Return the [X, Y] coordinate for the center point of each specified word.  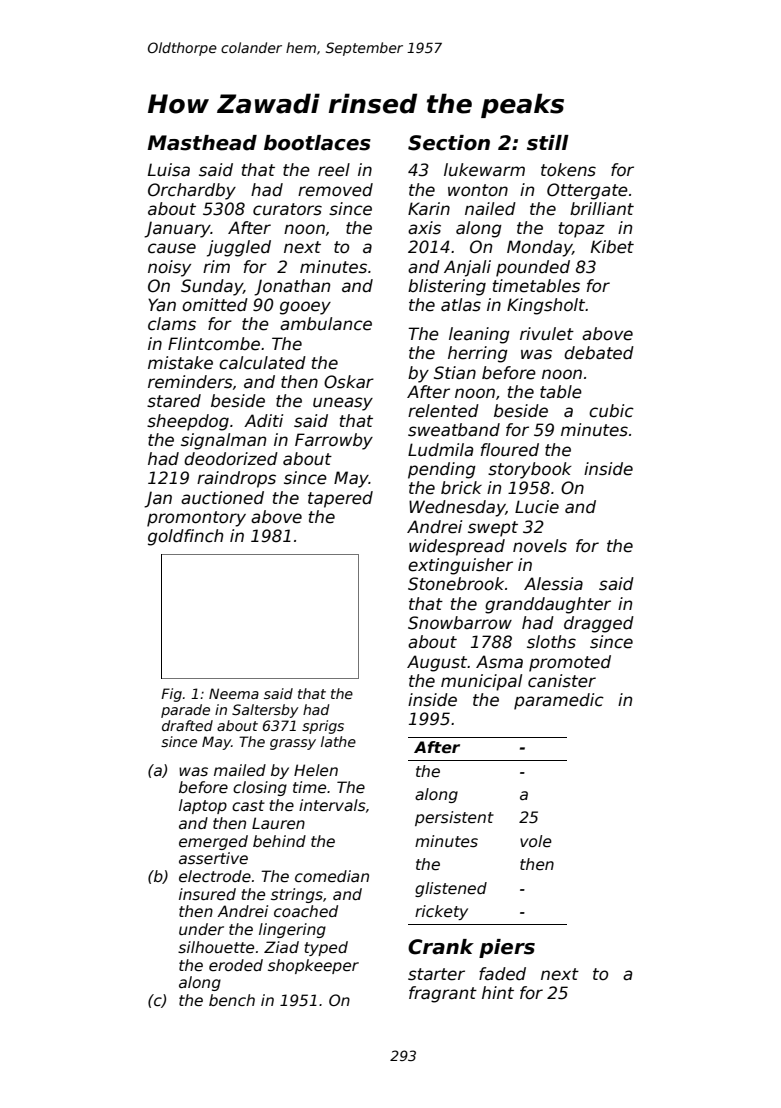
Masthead [202, 143]
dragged [599, 624]
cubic [611, 411]
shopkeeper [313, 966]
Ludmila [440, 450]
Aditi [263, 421]
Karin [429, 209]
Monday [539, 248]
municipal [481, 682]
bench [232, 1000]
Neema [234, 693]
